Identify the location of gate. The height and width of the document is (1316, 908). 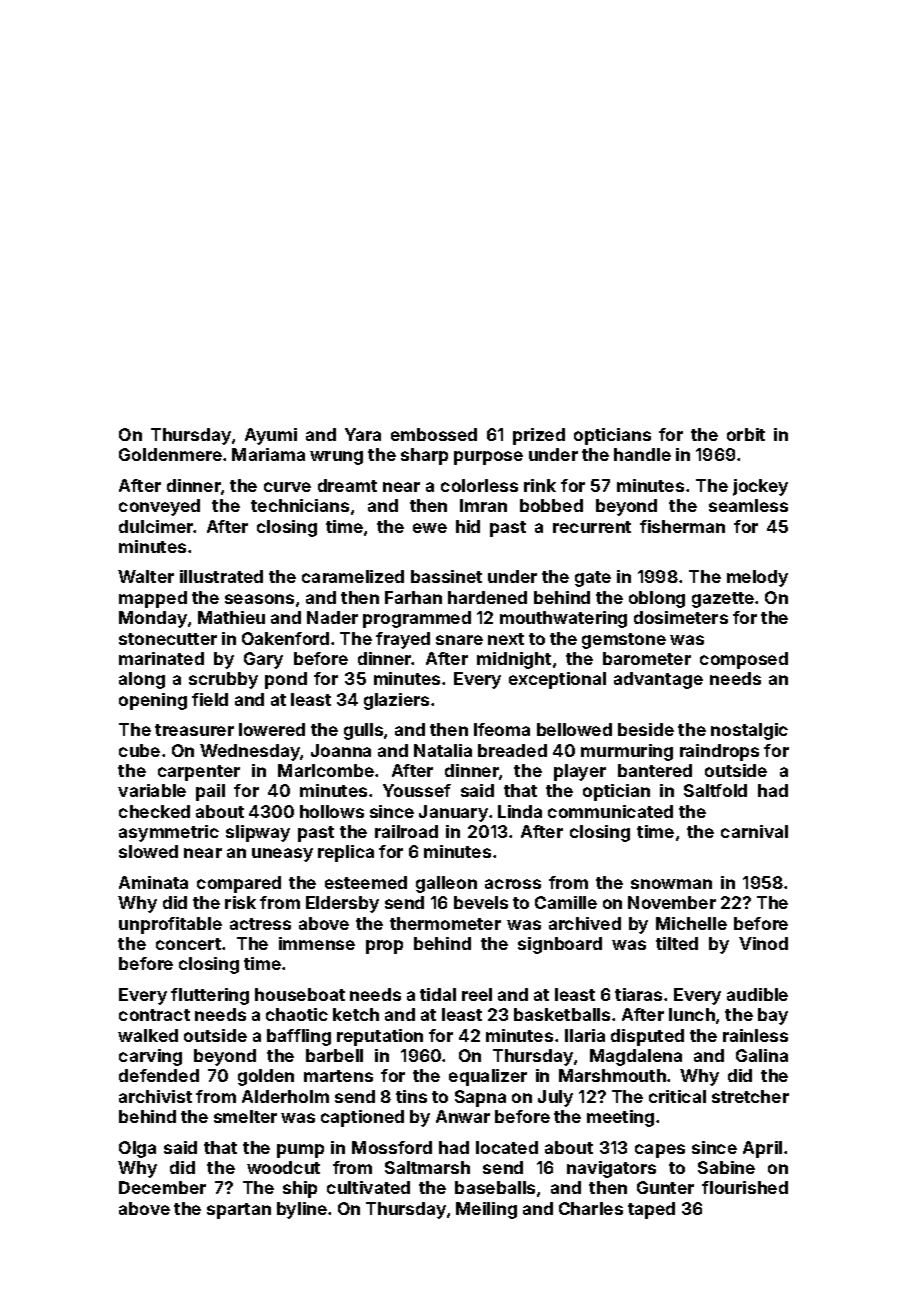
(593, 579).
